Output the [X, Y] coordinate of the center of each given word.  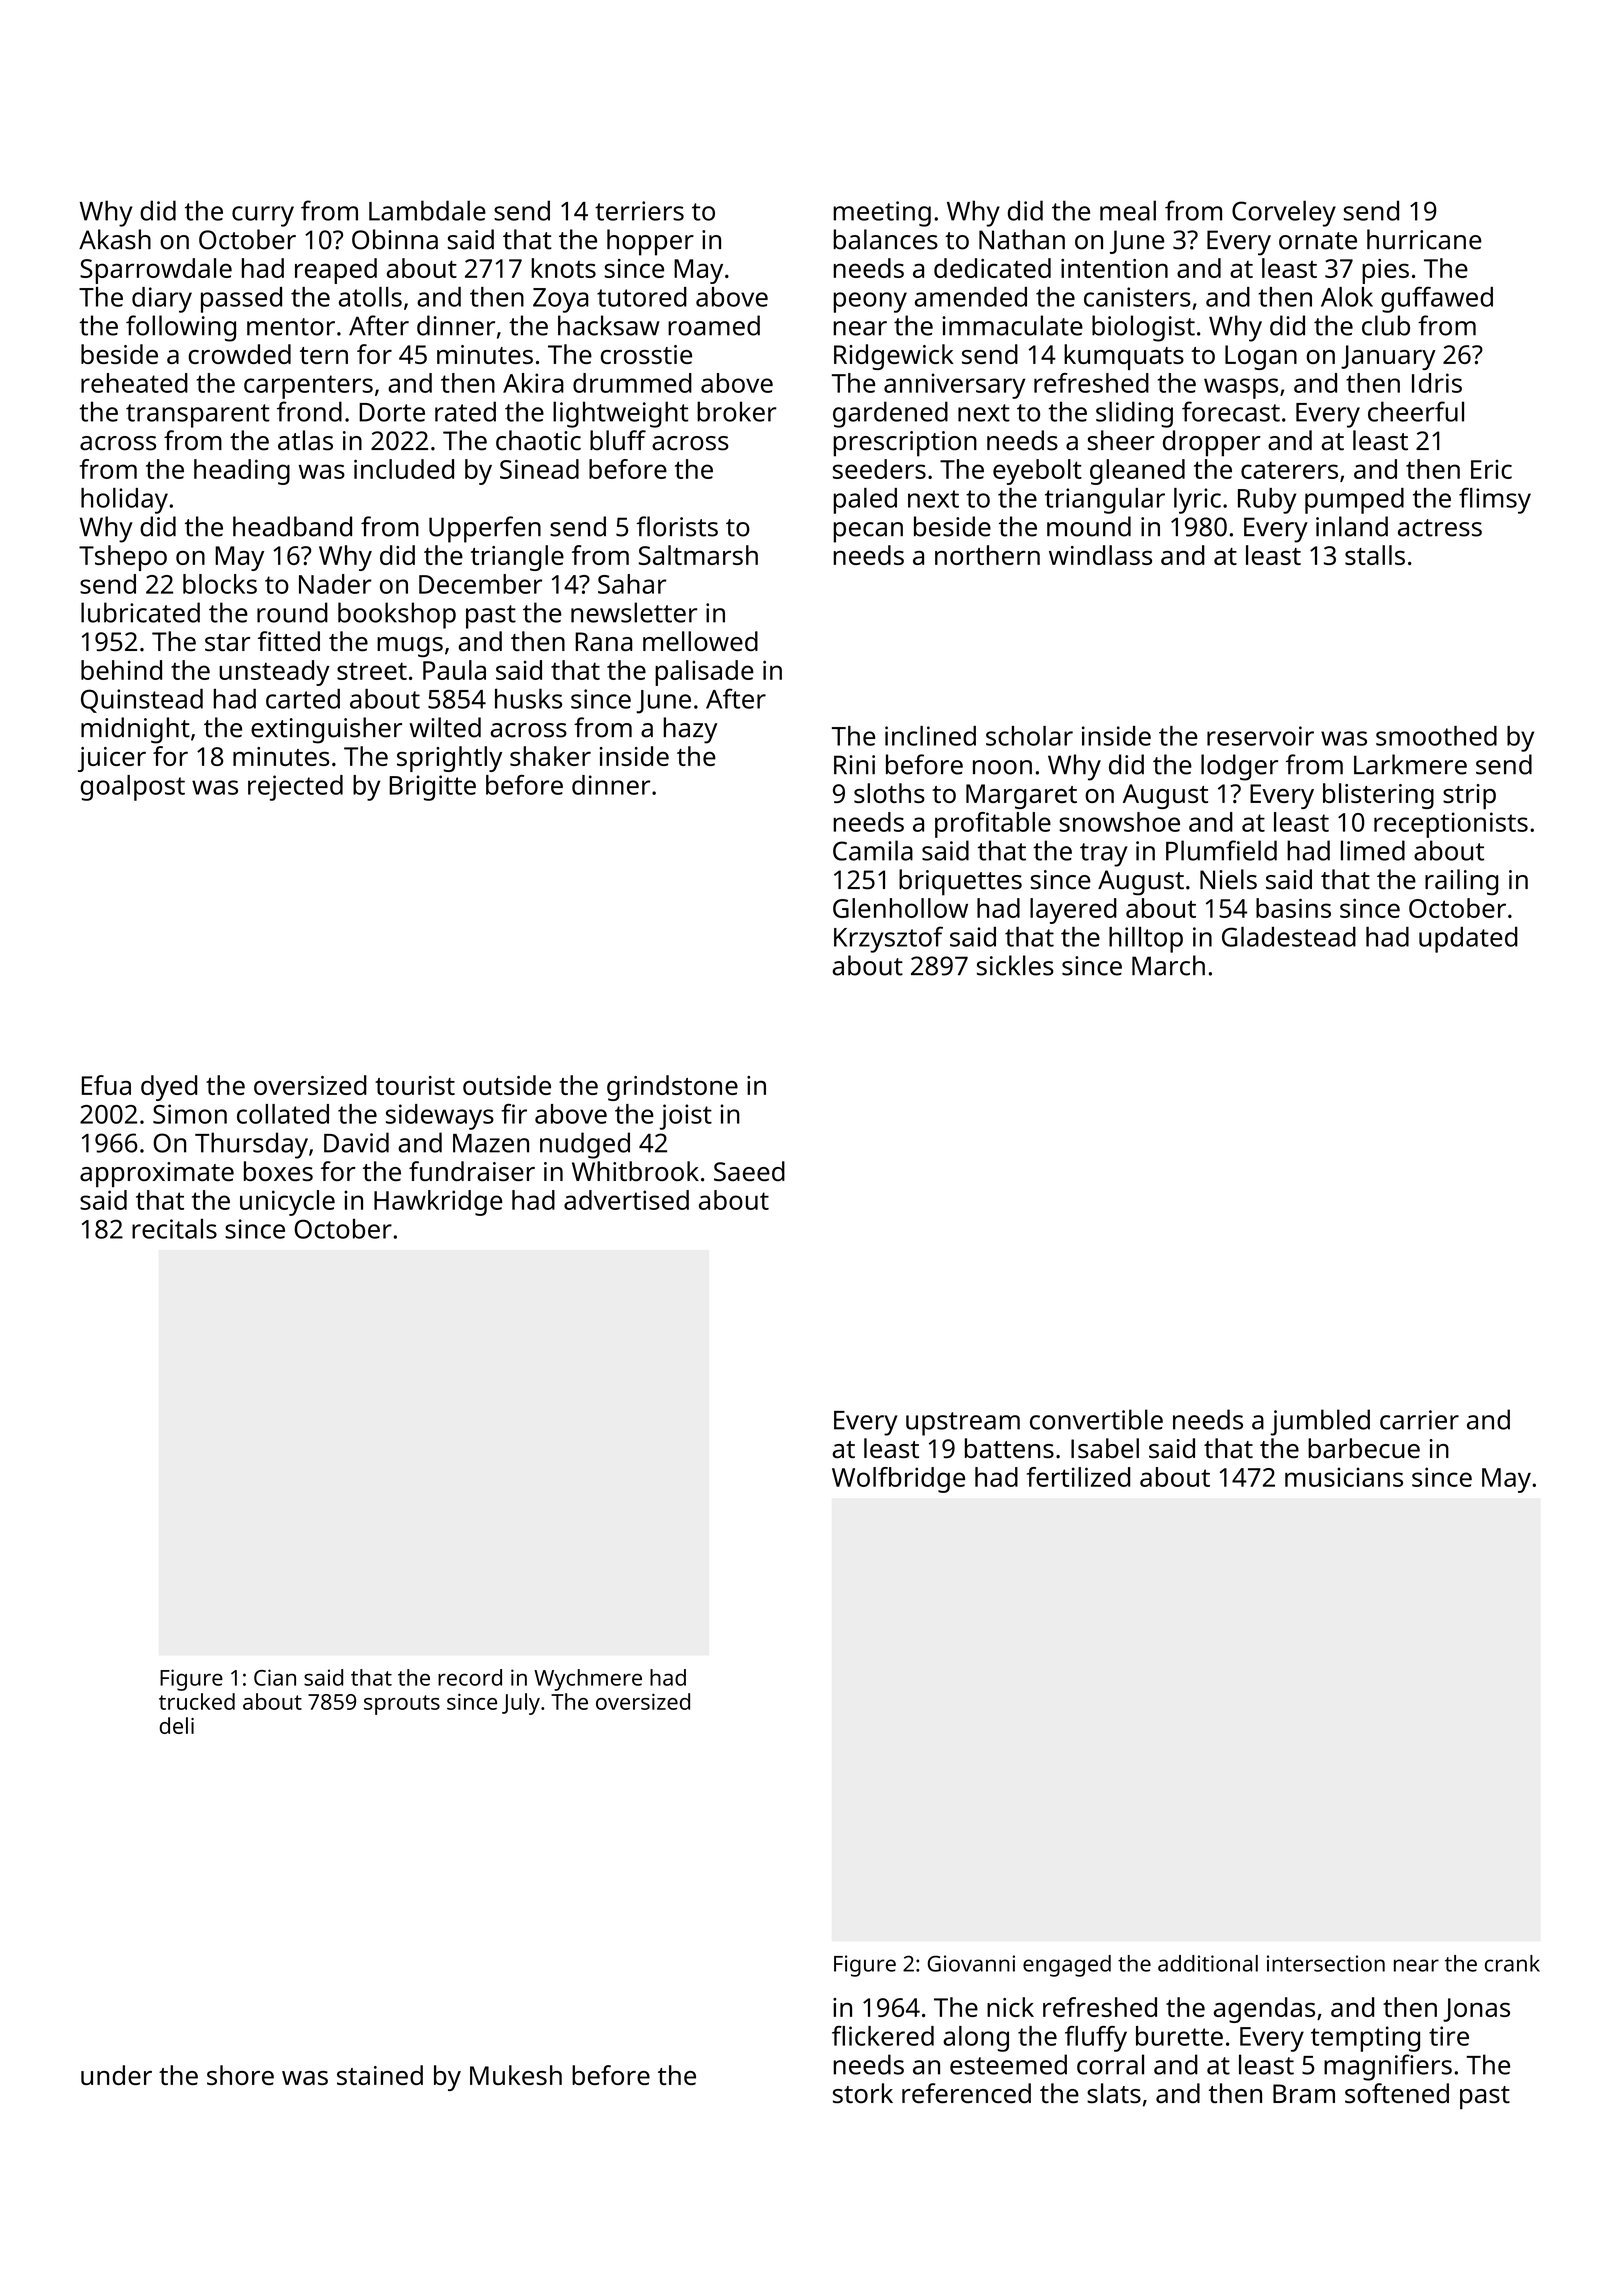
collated [283, 1114]
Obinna [395, 239]
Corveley [1284, 213]
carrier [1419, 1420]
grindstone [672, 1088]
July [521, 1704]
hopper [650, 242]
